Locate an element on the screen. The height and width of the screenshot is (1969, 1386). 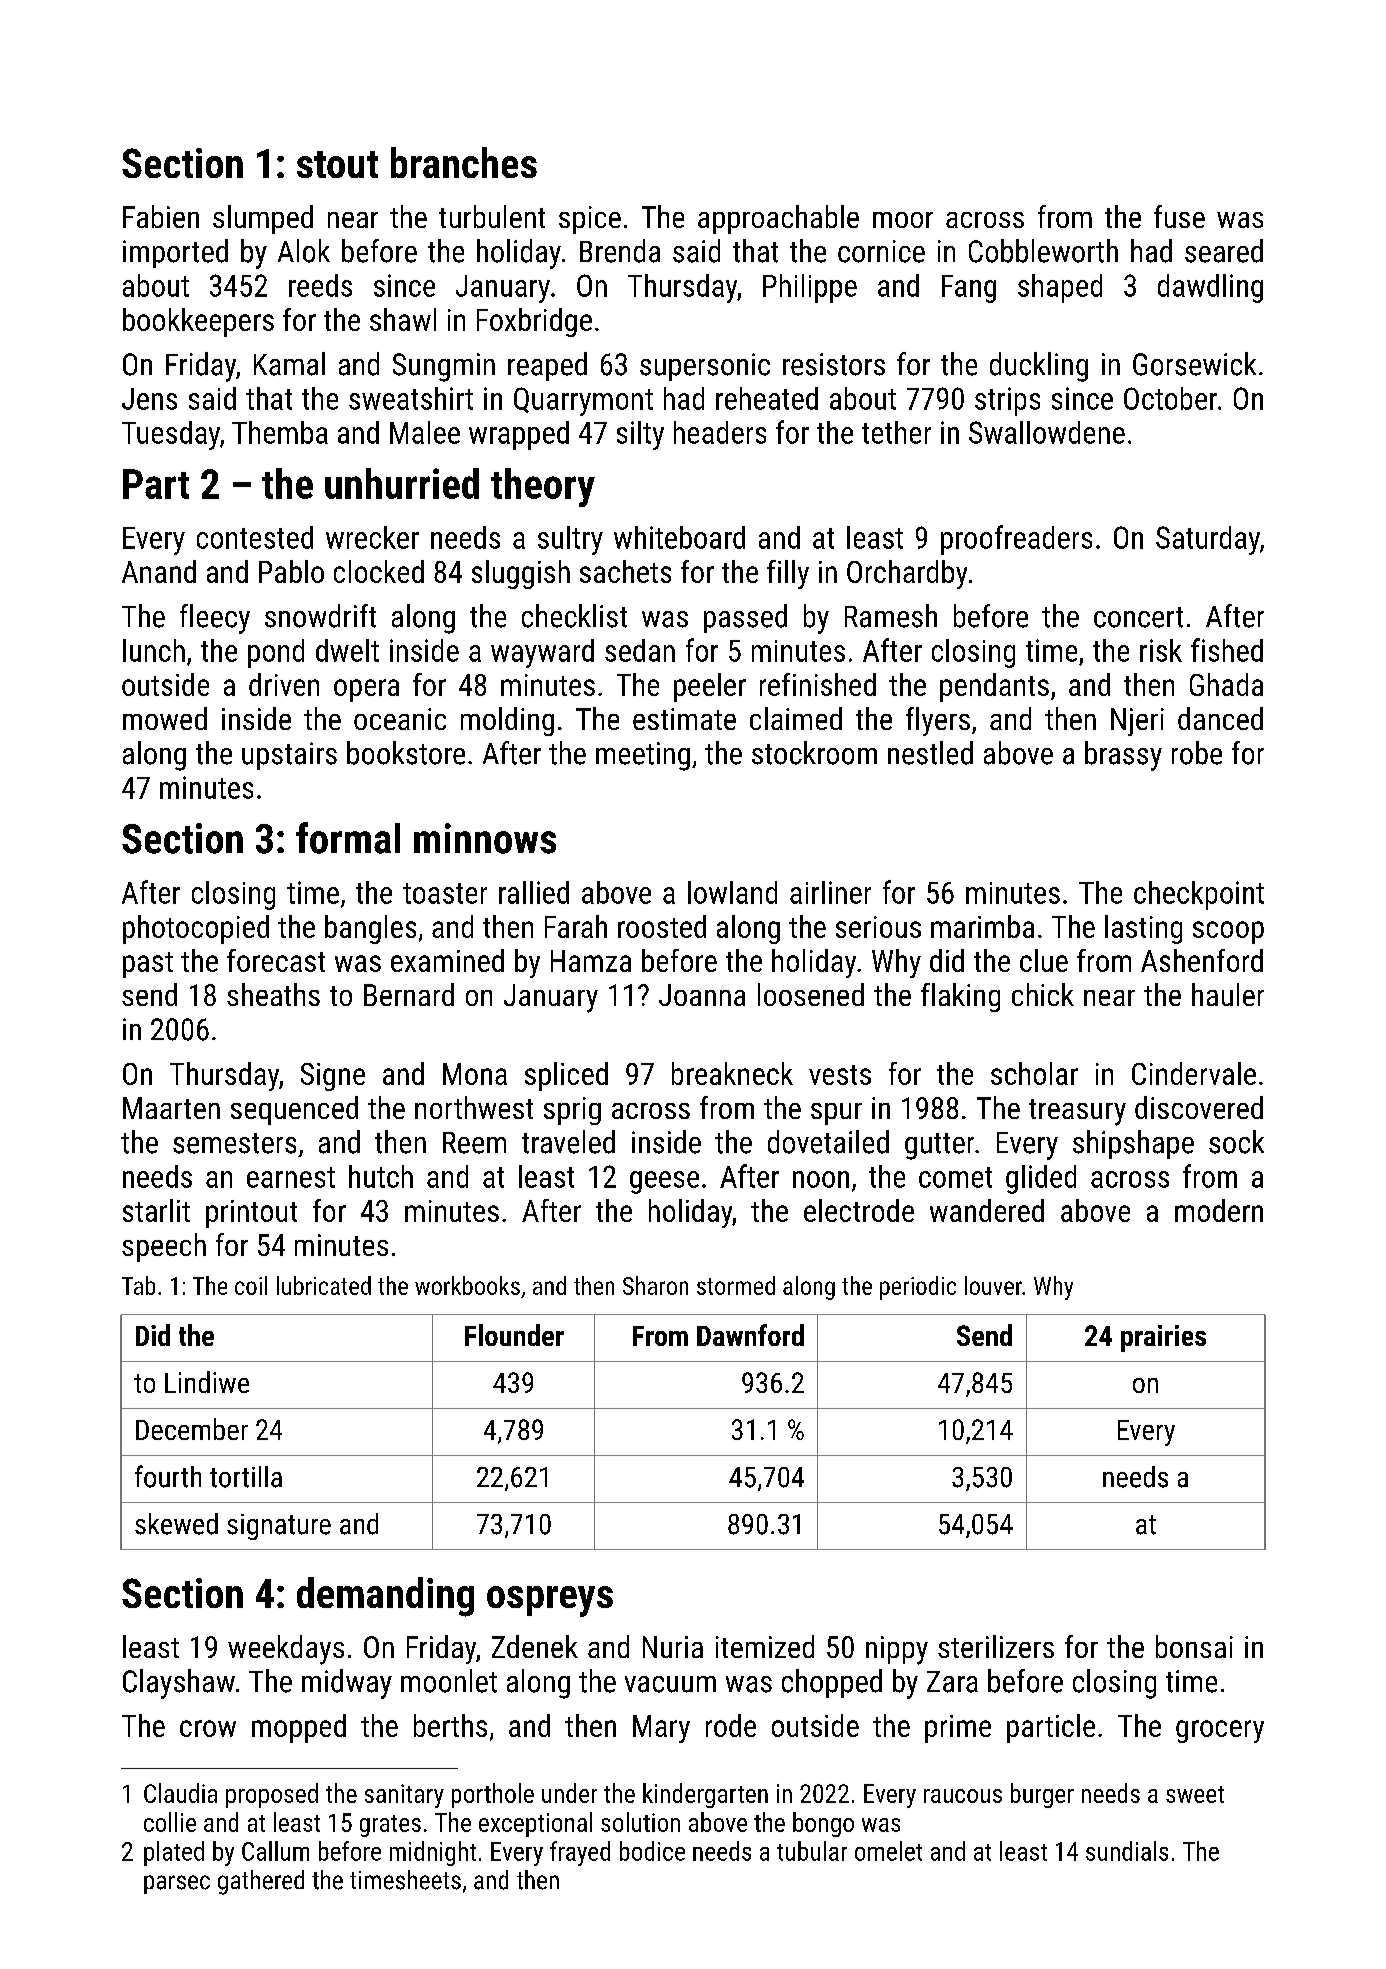
Cindervale is located at coordinates (1194, 1073).
